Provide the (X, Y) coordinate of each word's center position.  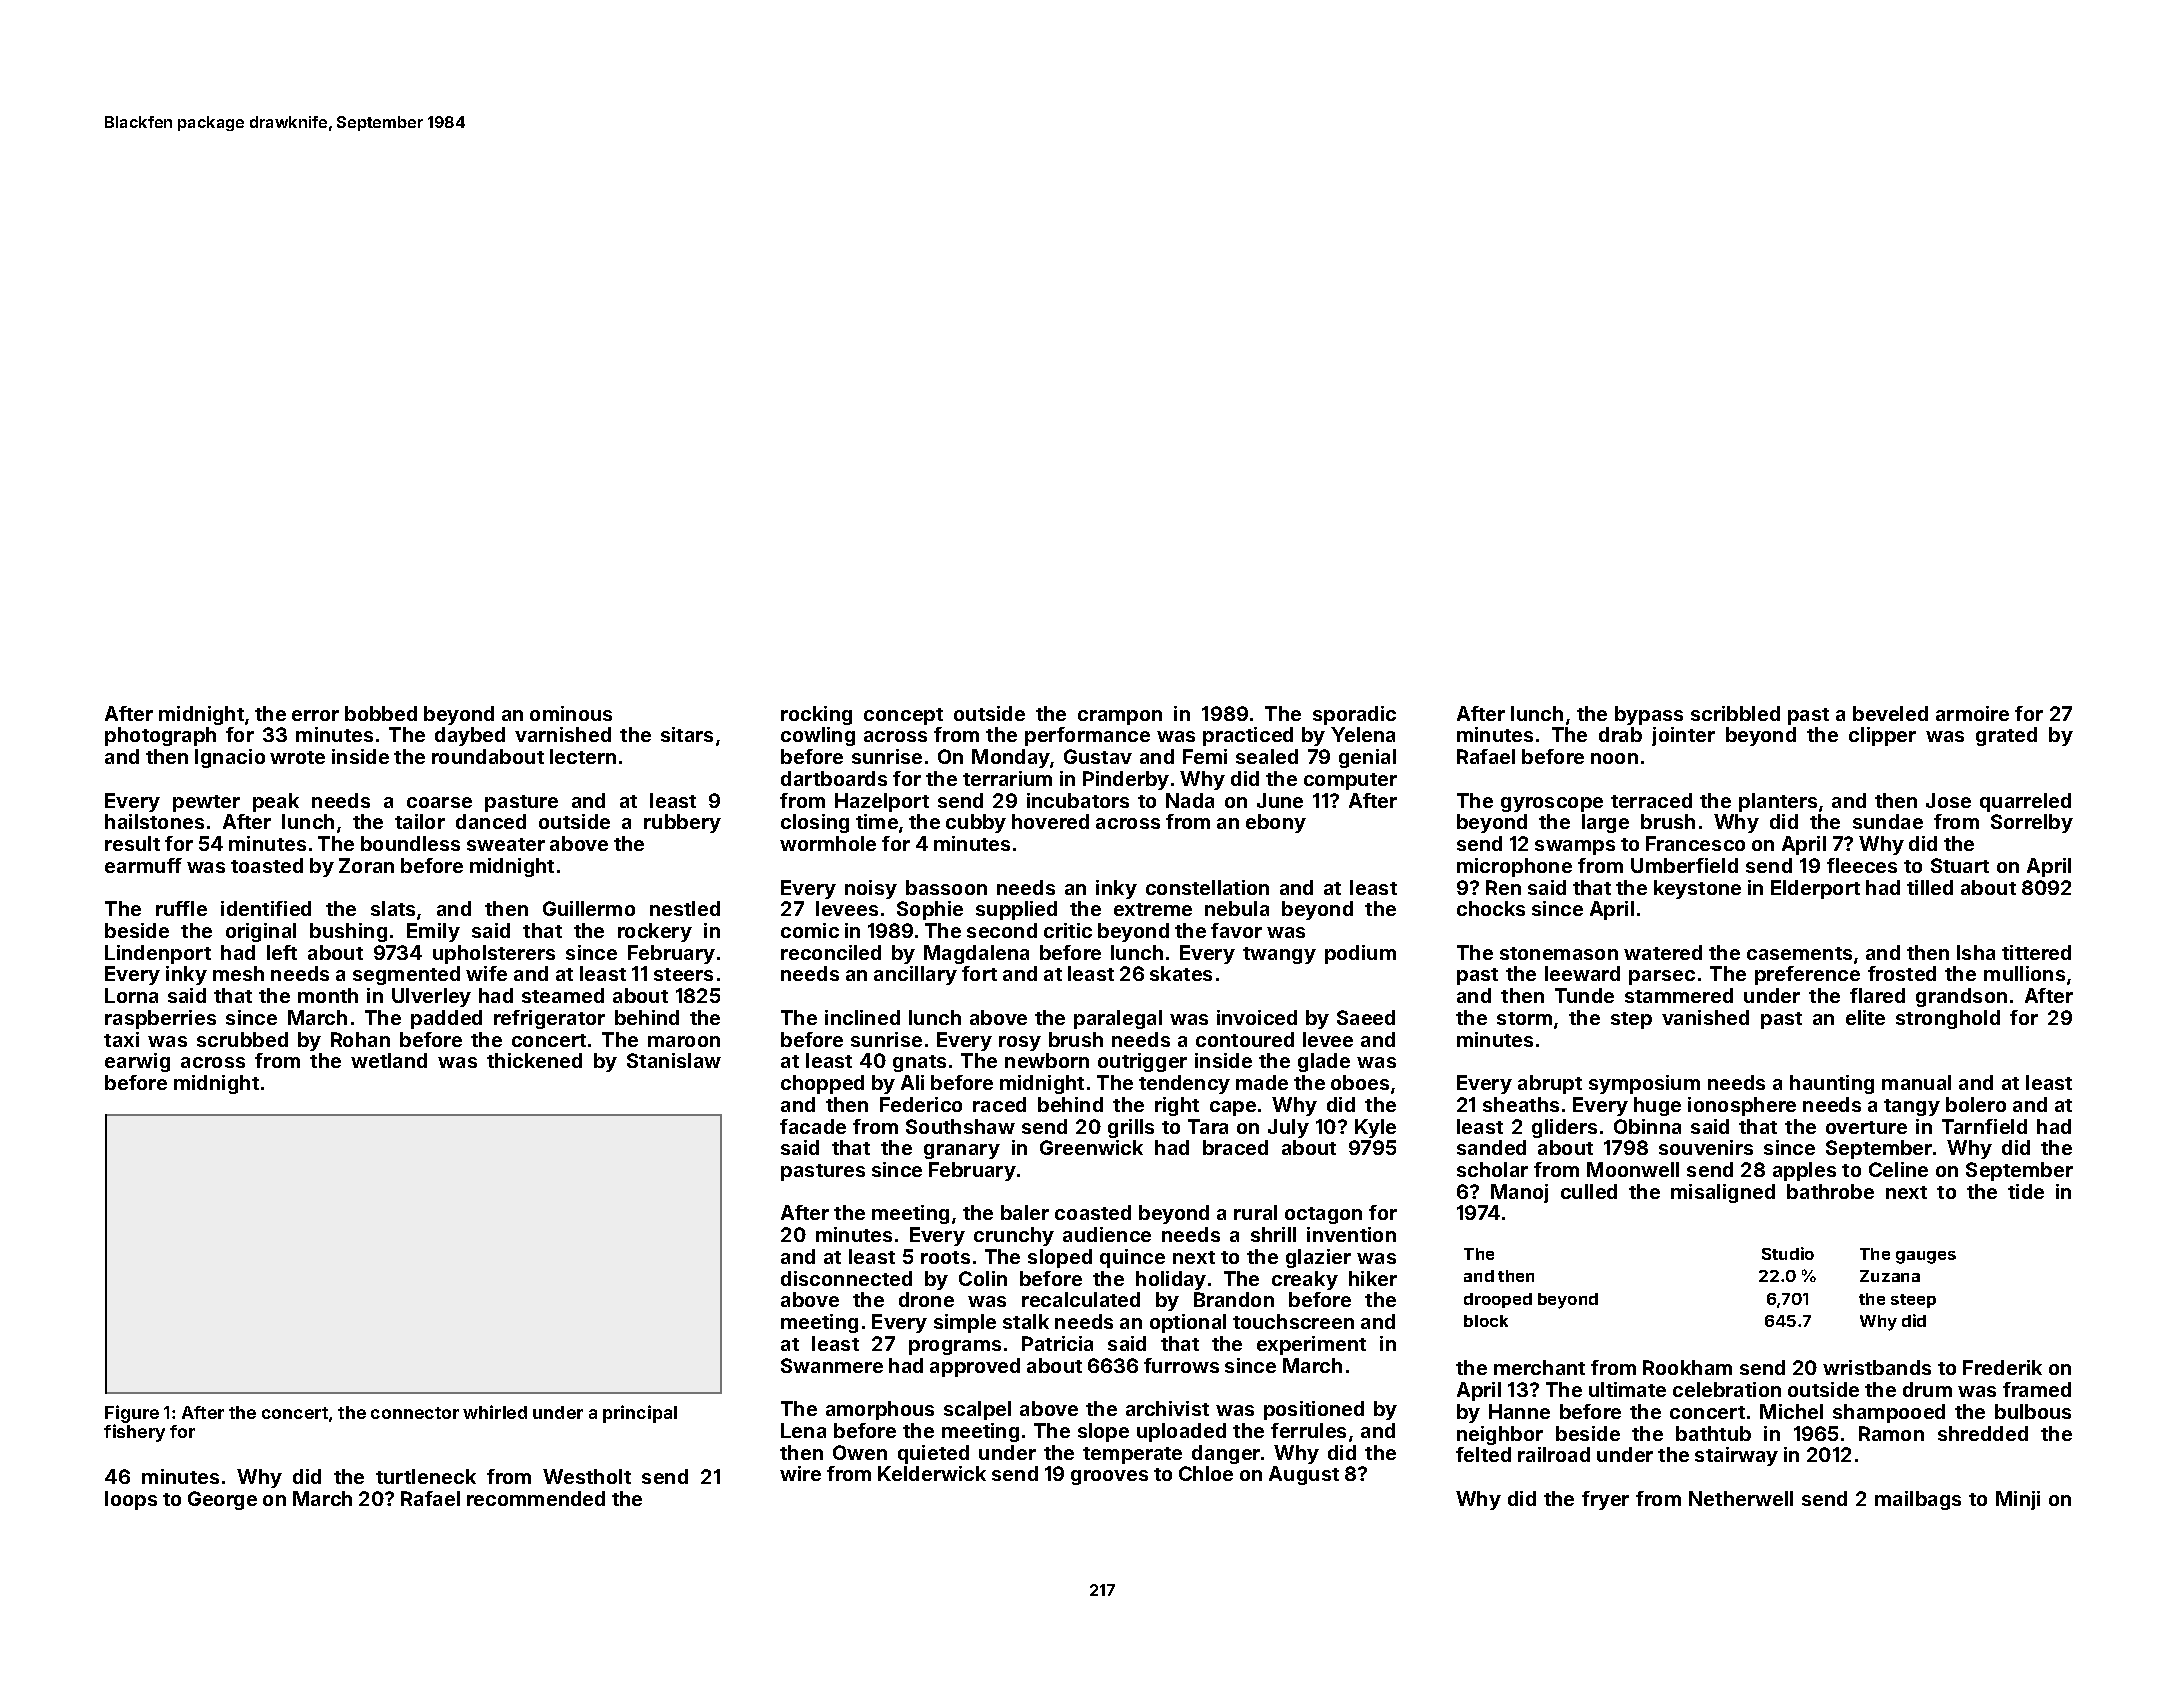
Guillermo (589, 908)
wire (800, 1473)
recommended (536, 1498)
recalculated (1081, 1299)
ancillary (915, 975)
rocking (816, 715)
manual (1916, 1082)
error (315, 715)
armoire (1972, 713)
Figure (132, 1414)
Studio (1788, 1253)
